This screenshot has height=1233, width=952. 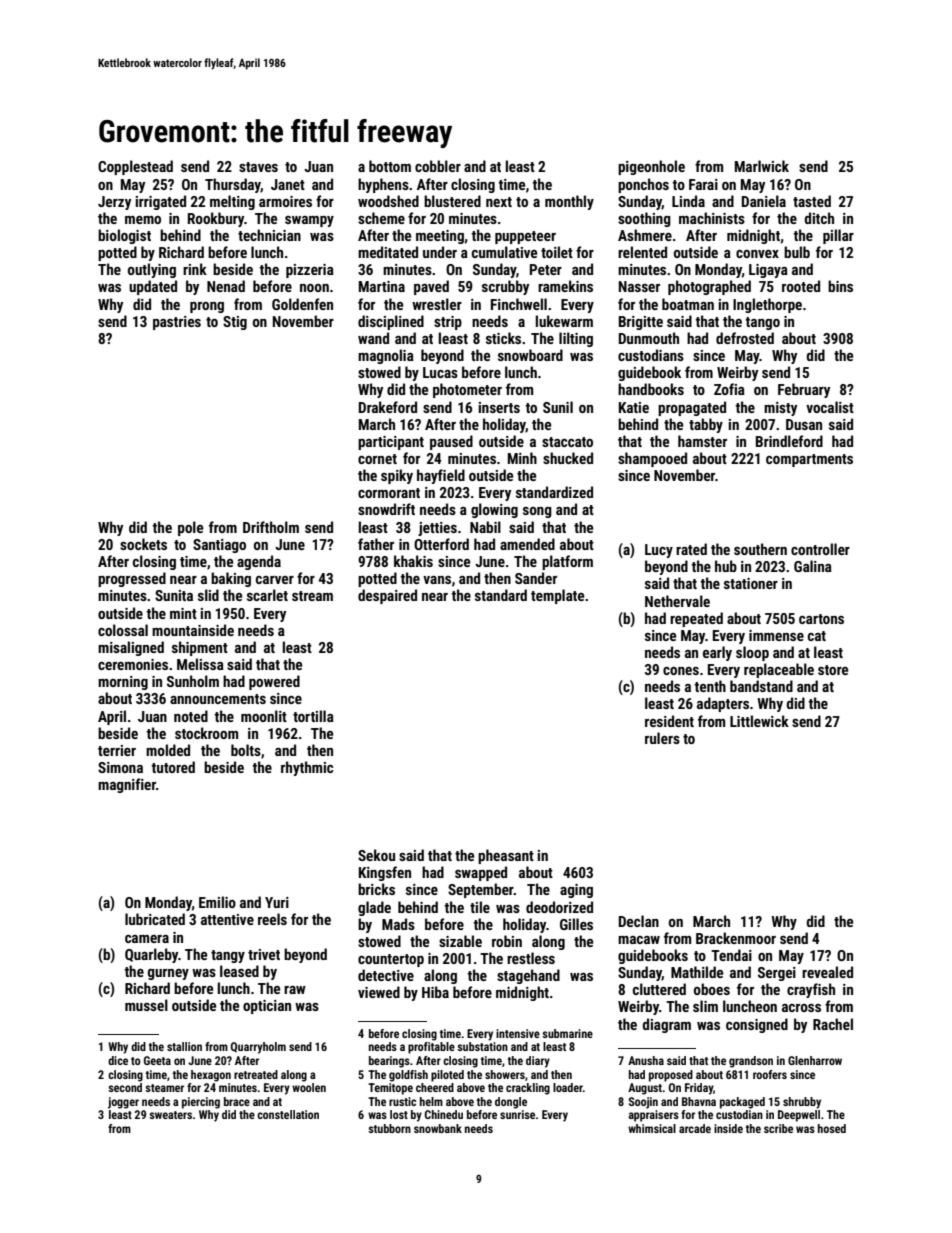 I want to click on tutored, so click(x=173, y=767).
